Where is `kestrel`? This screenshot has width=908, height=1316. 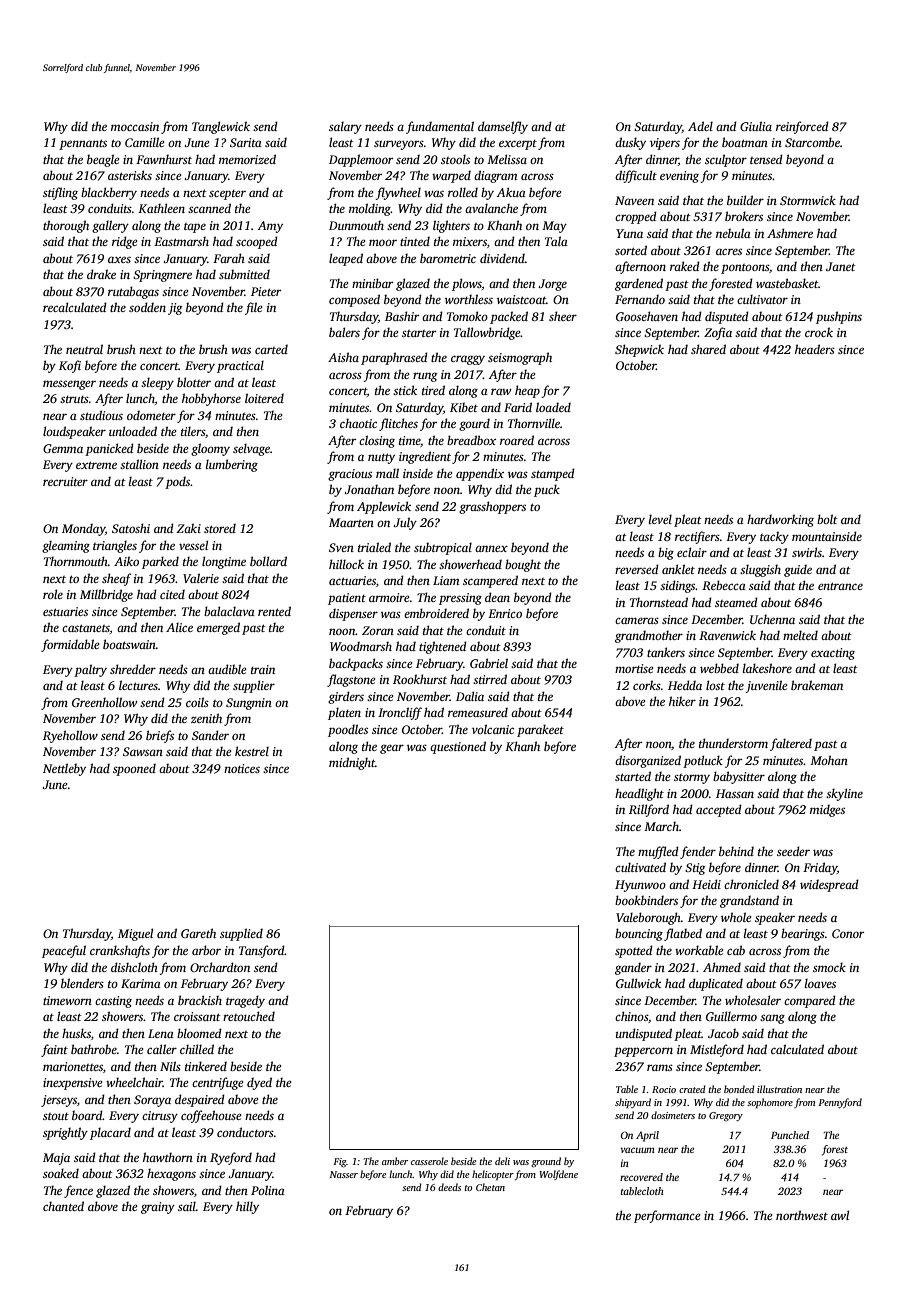 kestrel is located at coordinates (252, 751).
